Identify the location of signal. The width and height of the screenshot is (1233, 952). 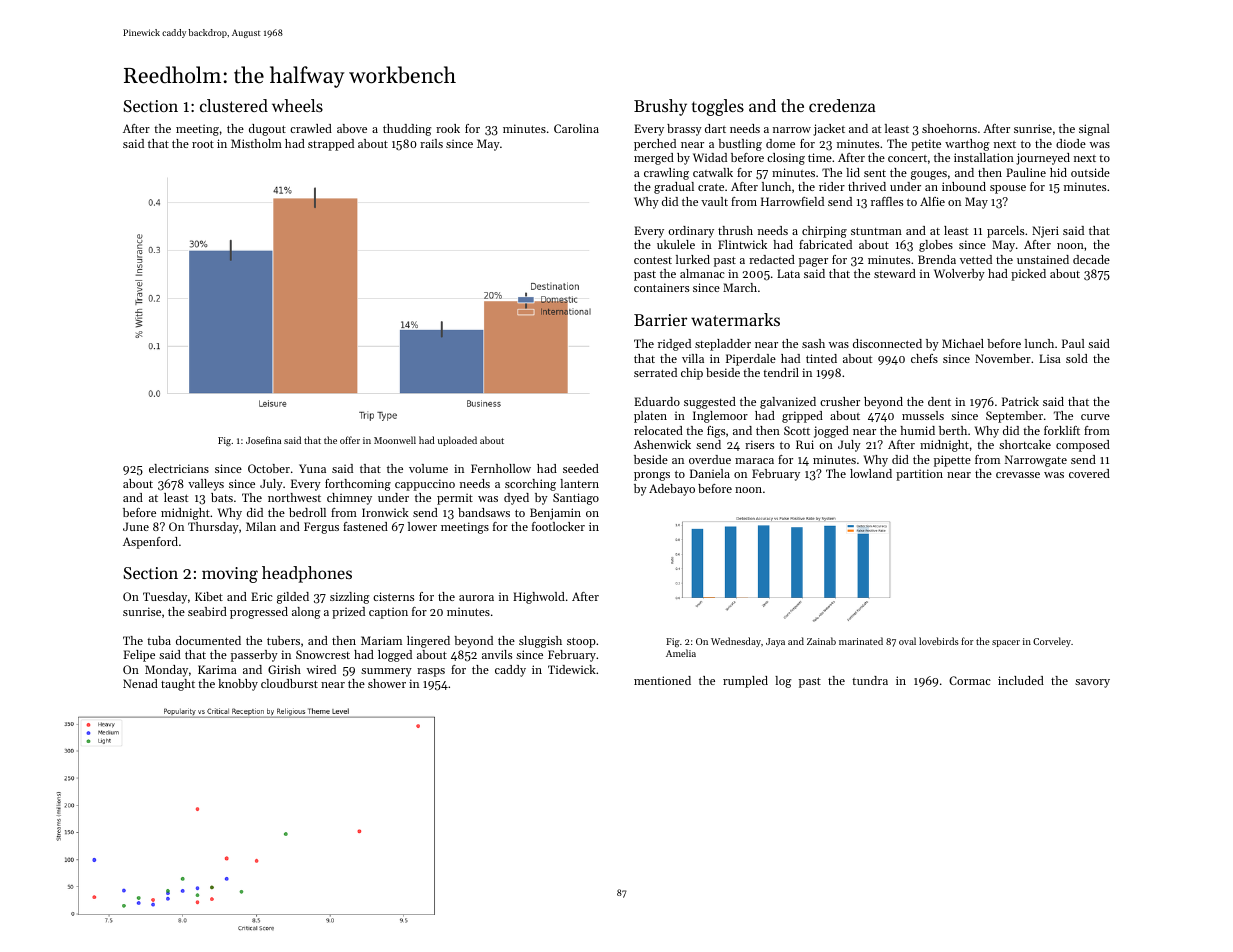
(1094, 130).
